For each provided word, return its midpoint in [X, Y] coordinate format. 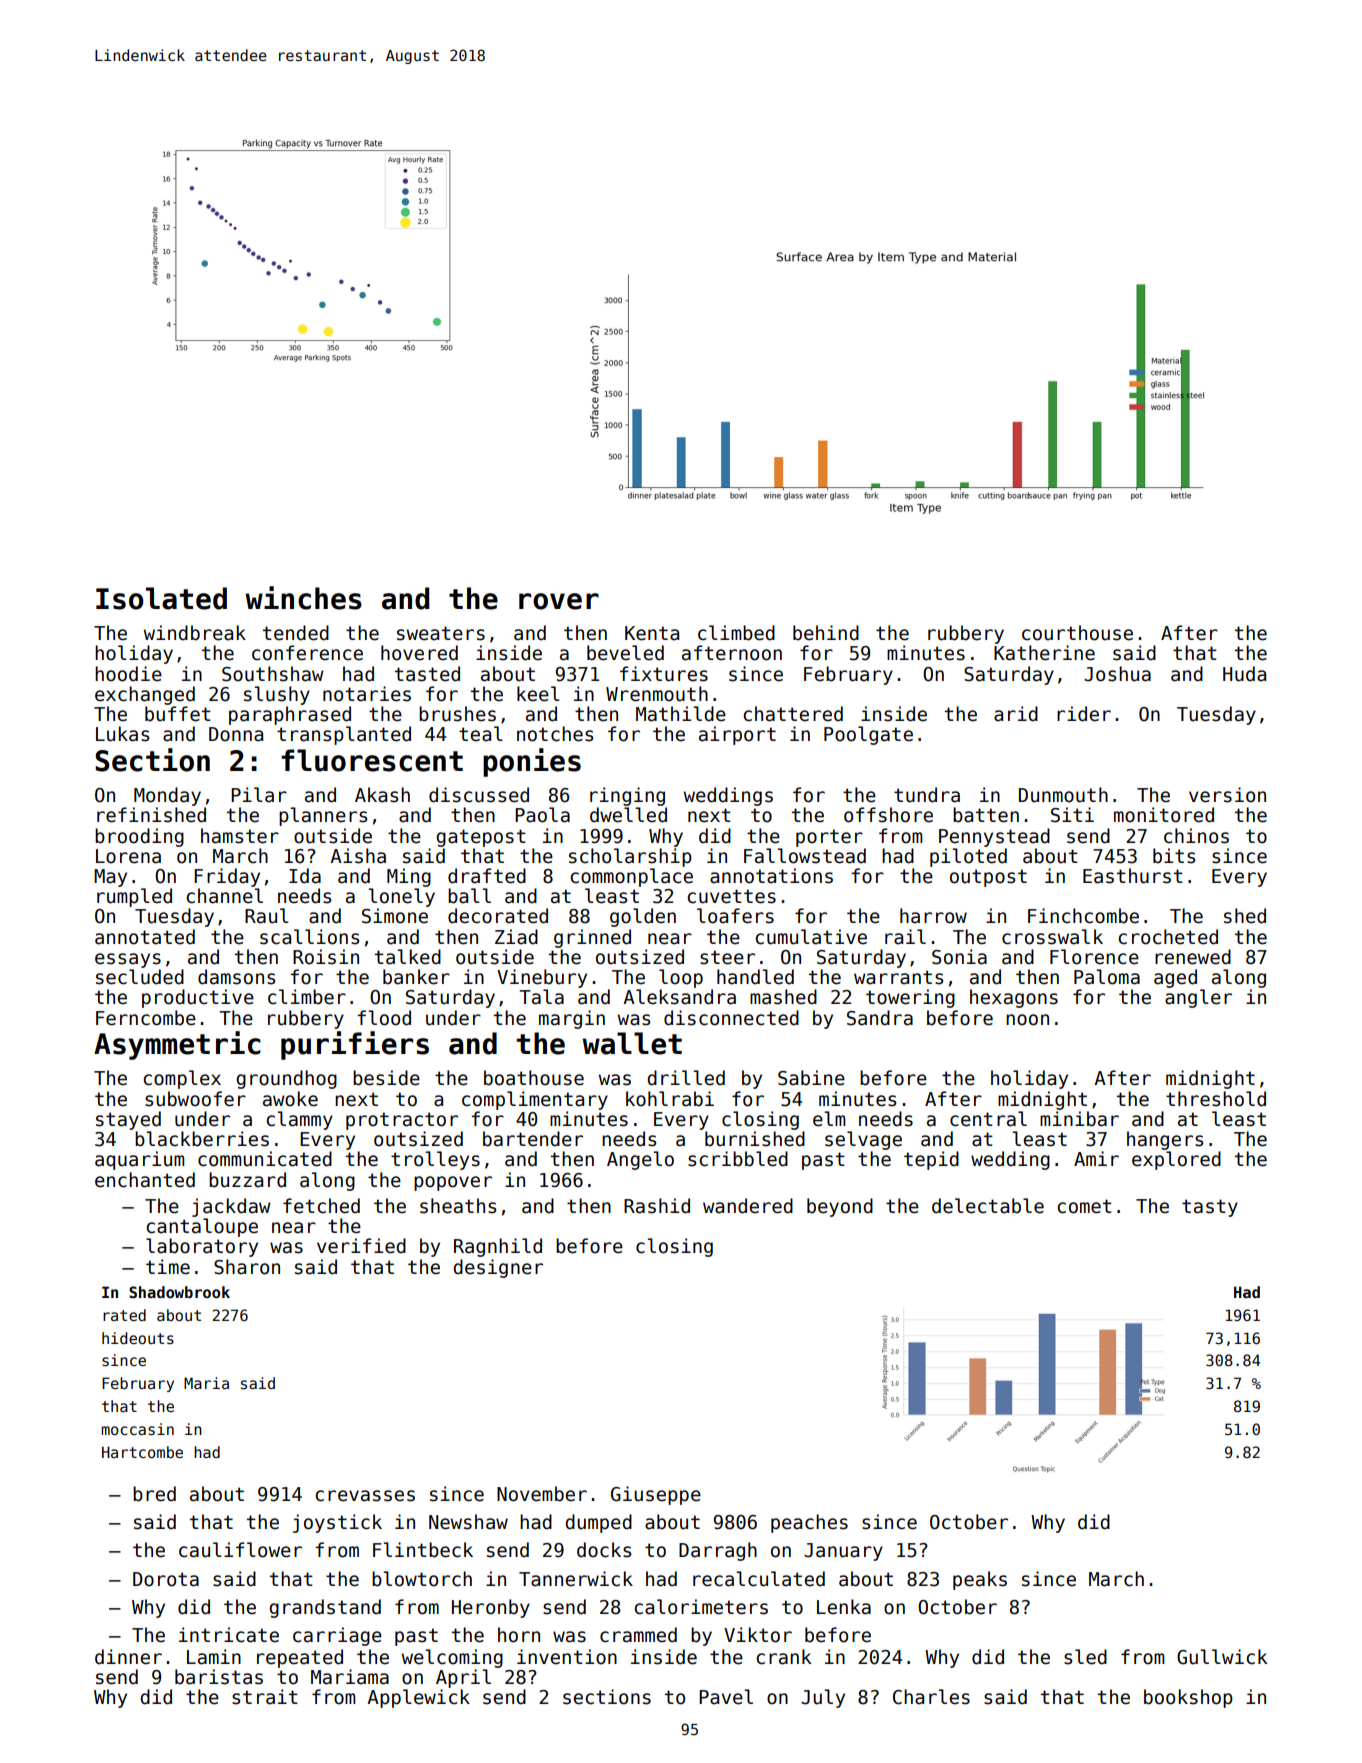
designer [498, 1268]
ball [469, 896]
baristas [219, 1677]
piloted [968, 857]
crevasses [365, 1496]
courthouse [1077, 633]
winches [303, 598]
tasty [1210, 1208]
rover [559, 601]
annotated [145, 937]
